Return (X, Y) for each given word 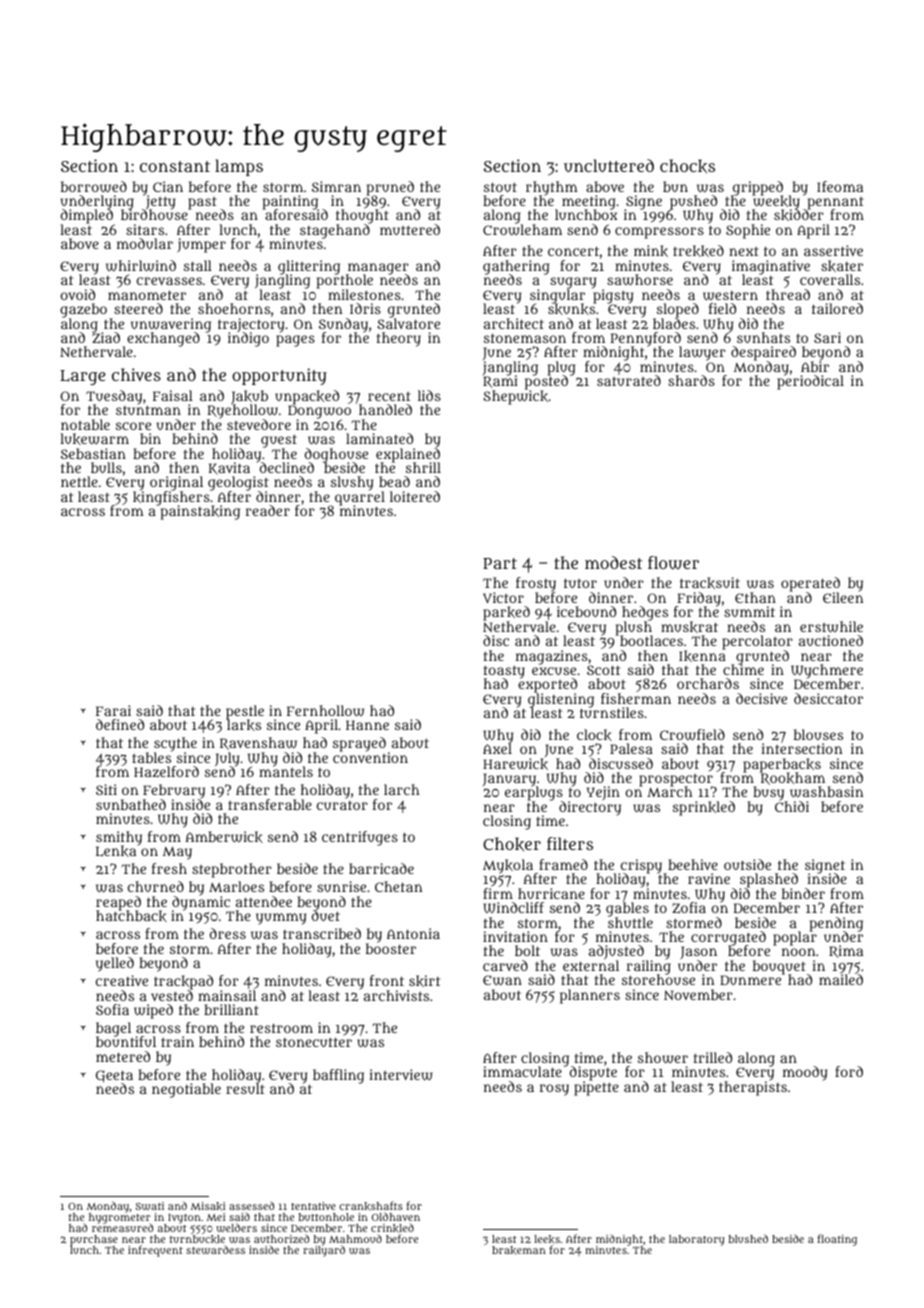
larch (401, 789)
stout (500, 187)
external (591, 966)
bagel (113, 1029)
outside (747, 864)
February (174, 791)
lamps (239, 167)
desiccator (828, 698)
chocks (687, 166)
